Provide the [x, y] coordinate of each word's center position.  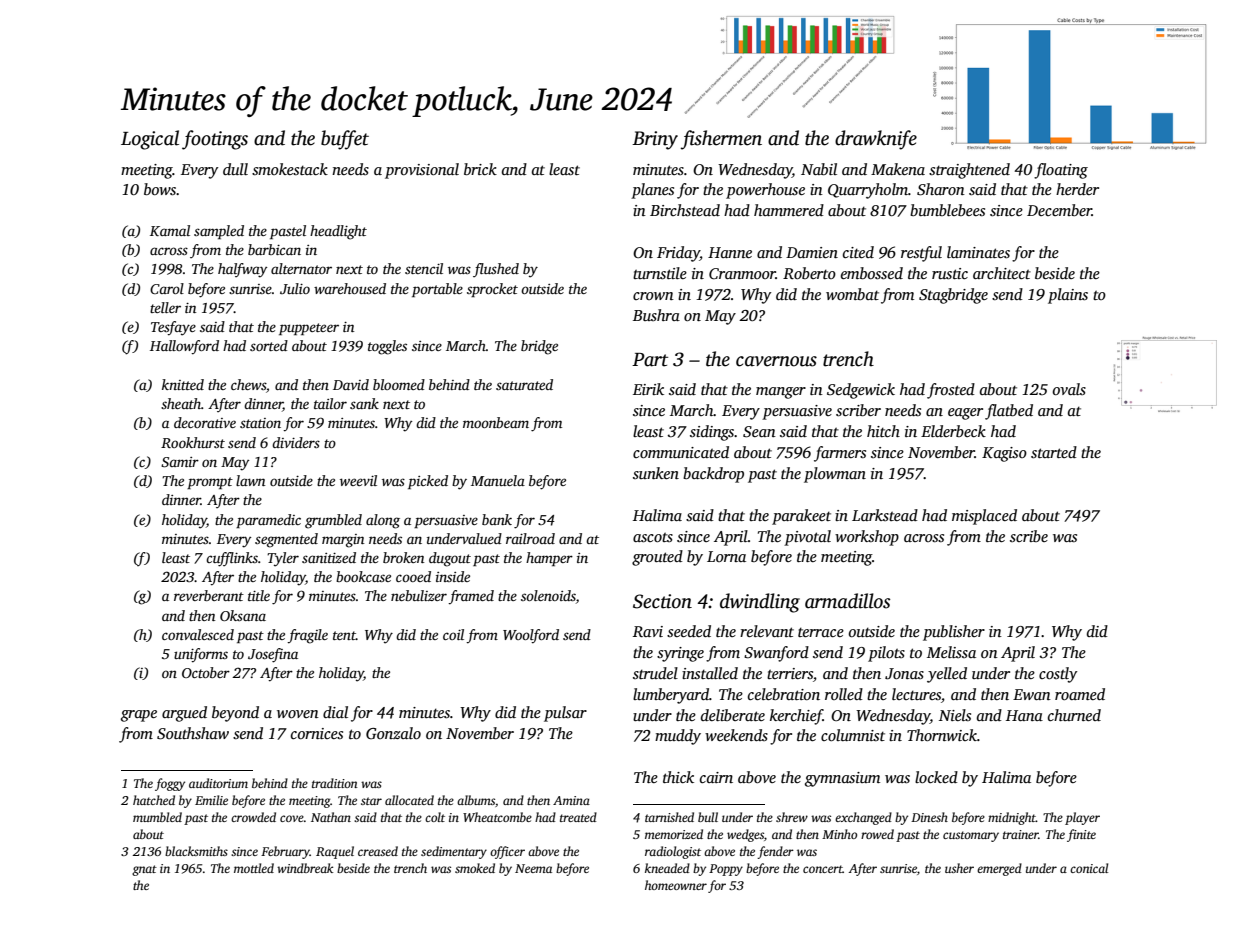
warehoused [350, 288]
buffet [345, 140]
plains [1068, 296]
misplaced [984, 517]
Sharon [941, 189]
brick [480, 169]
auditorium [218, 783]
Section [662, 601]
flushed [496, 270]
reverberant [209, 595]
